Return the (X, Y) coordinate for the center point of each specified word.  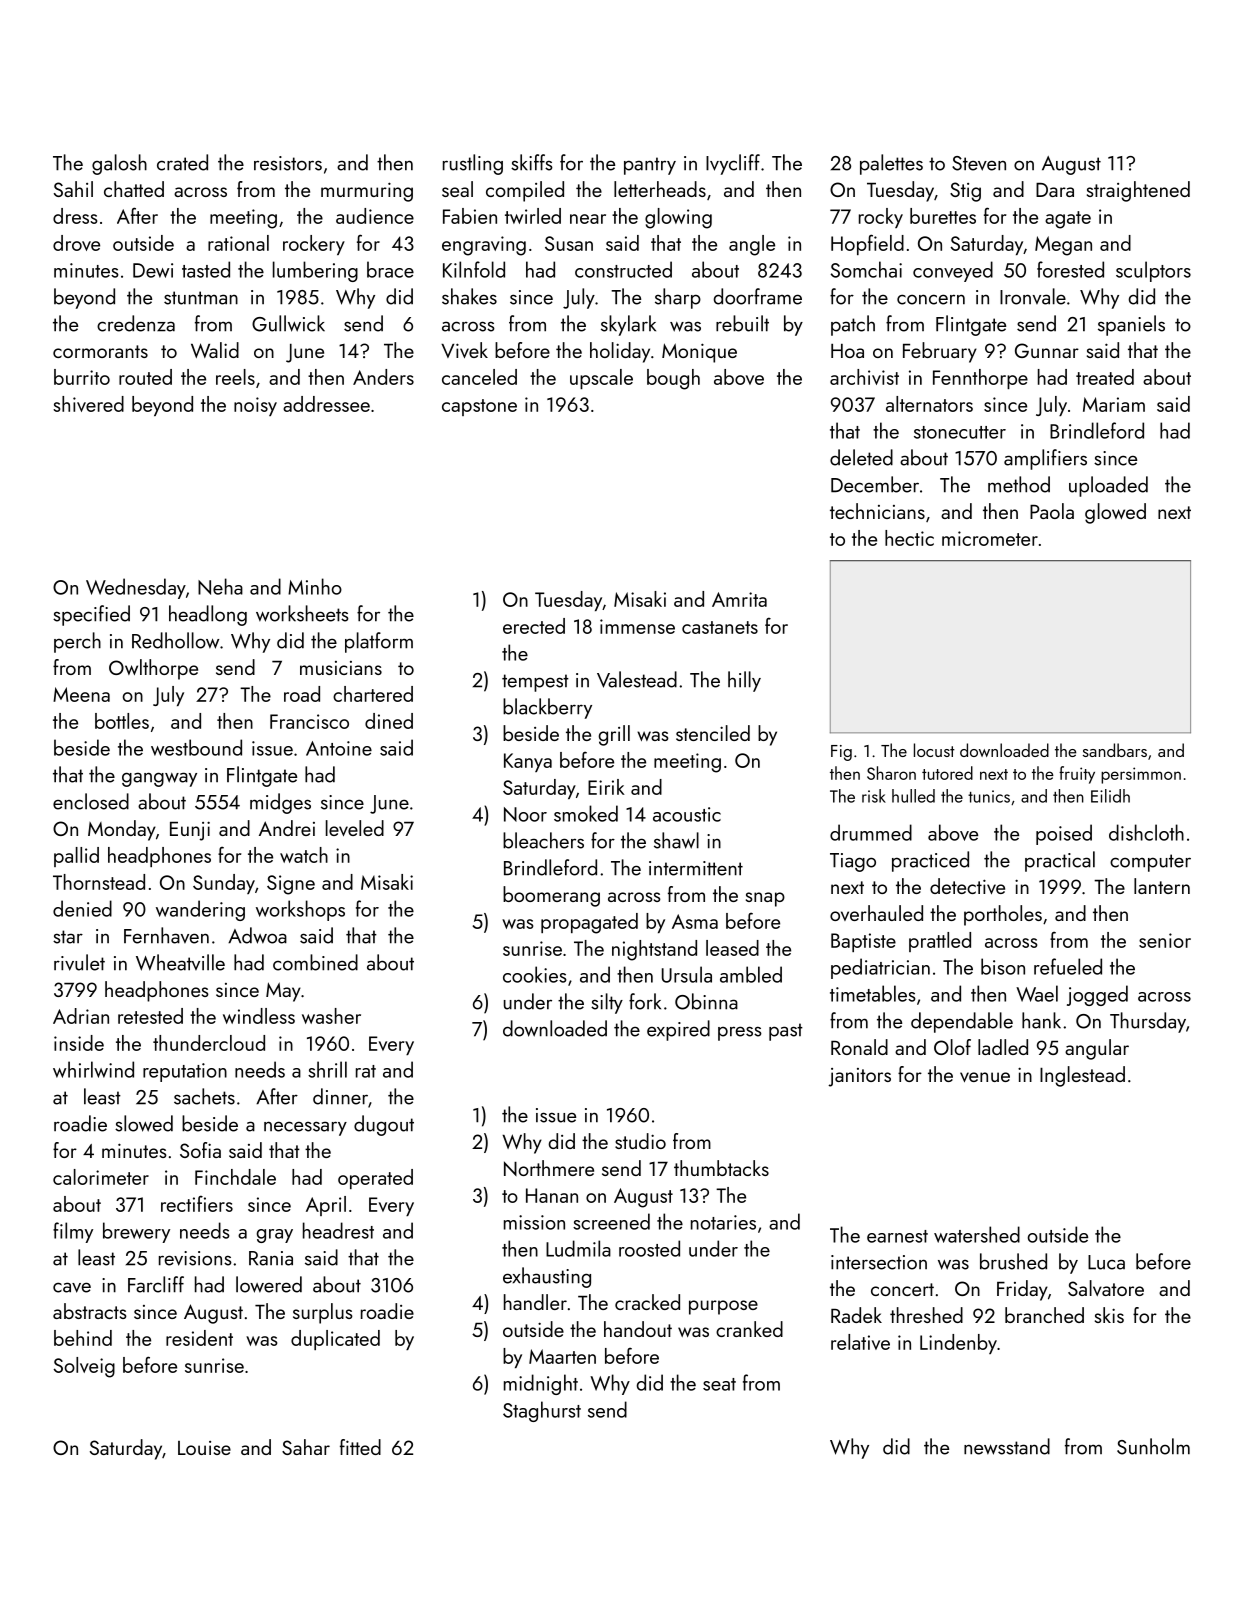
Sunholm (1153, 1446)
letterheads (660, 189)
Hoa (847, 351)
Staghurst (542, 1411)
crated (182, 162)
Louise (204, 1448)
